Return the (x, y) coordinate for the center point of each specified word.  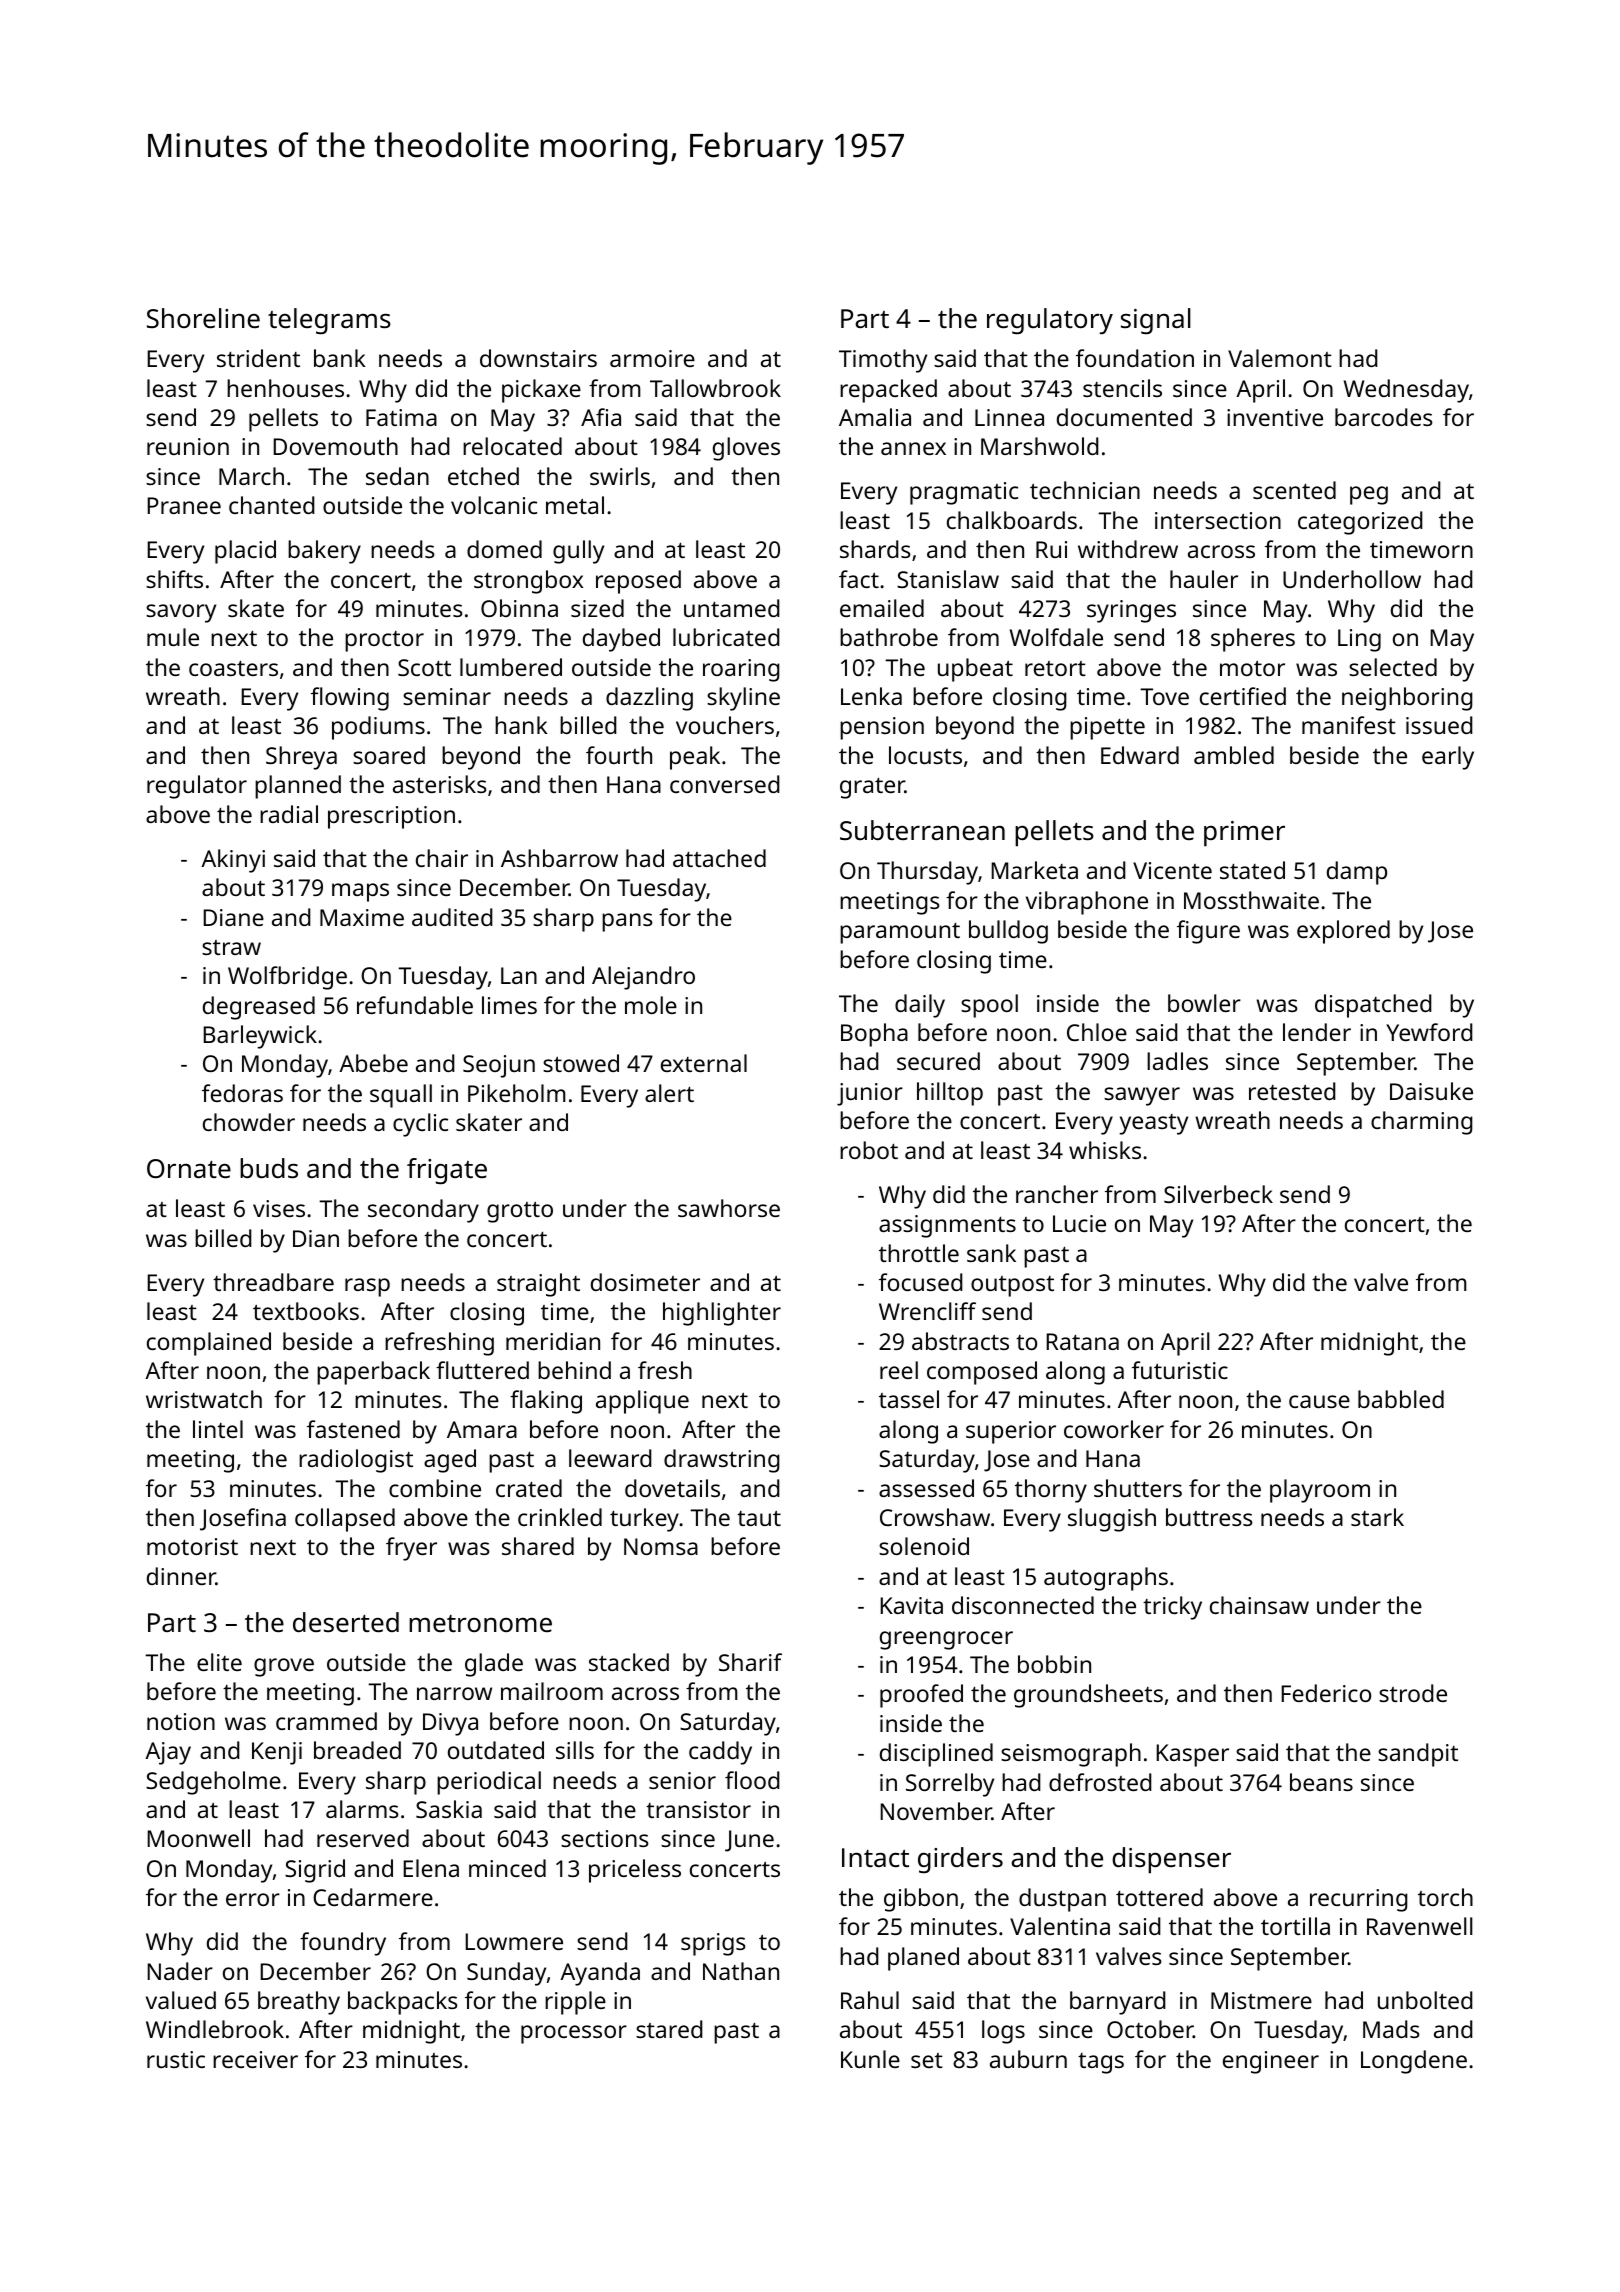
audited (452, 917)
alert (669, 1093)
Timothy (883, 361)
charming (1422, 1123)
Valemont (1280, 358)
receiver (255, 2059)
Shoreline (203, 318)
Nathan (741, 1971)
